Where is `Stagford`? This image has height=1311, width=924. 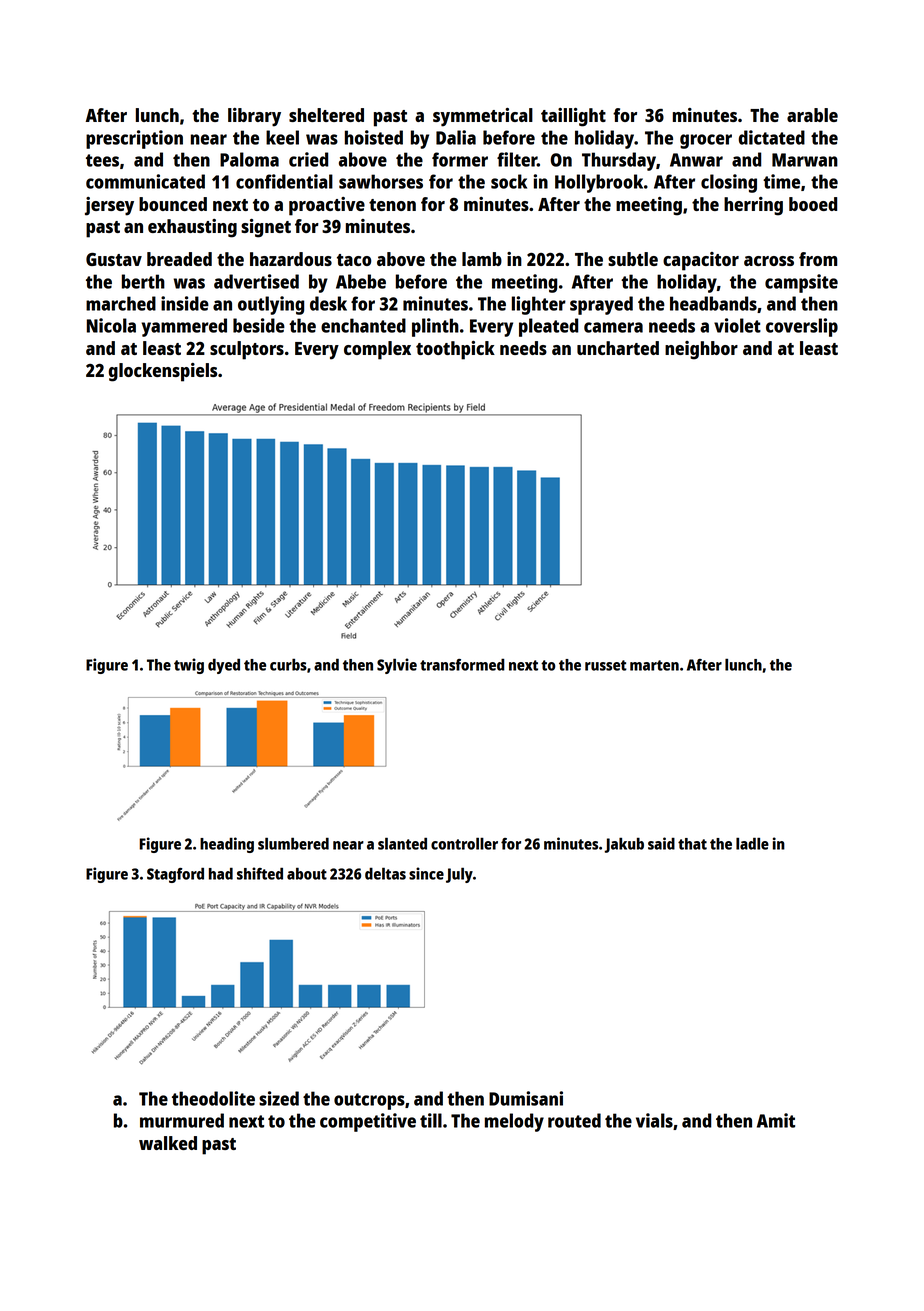
Stagford is located at coordinates (175, 875).
